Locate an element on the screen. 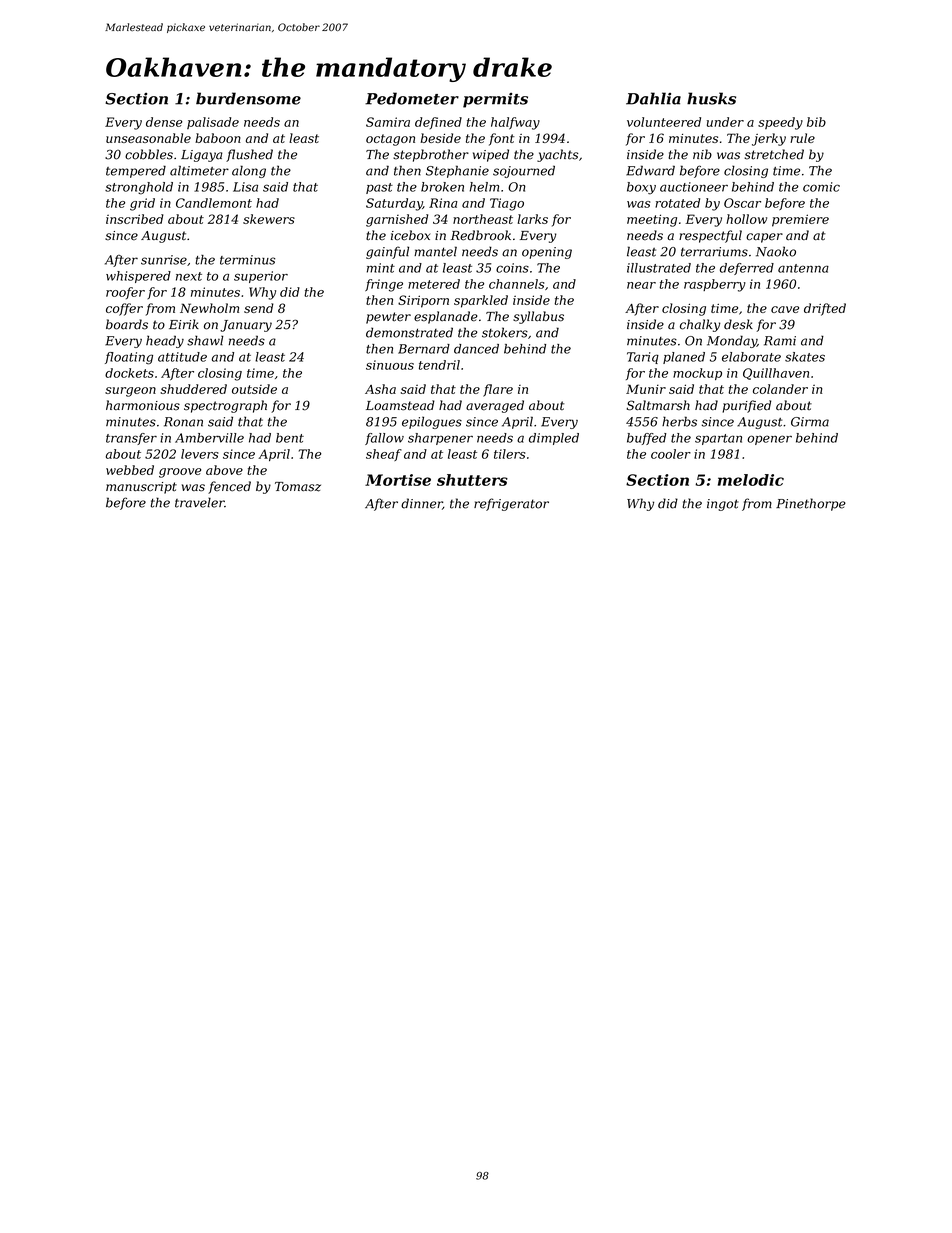 The image size is (952, 1233). stronghold is located at coordinates (139, 188).
